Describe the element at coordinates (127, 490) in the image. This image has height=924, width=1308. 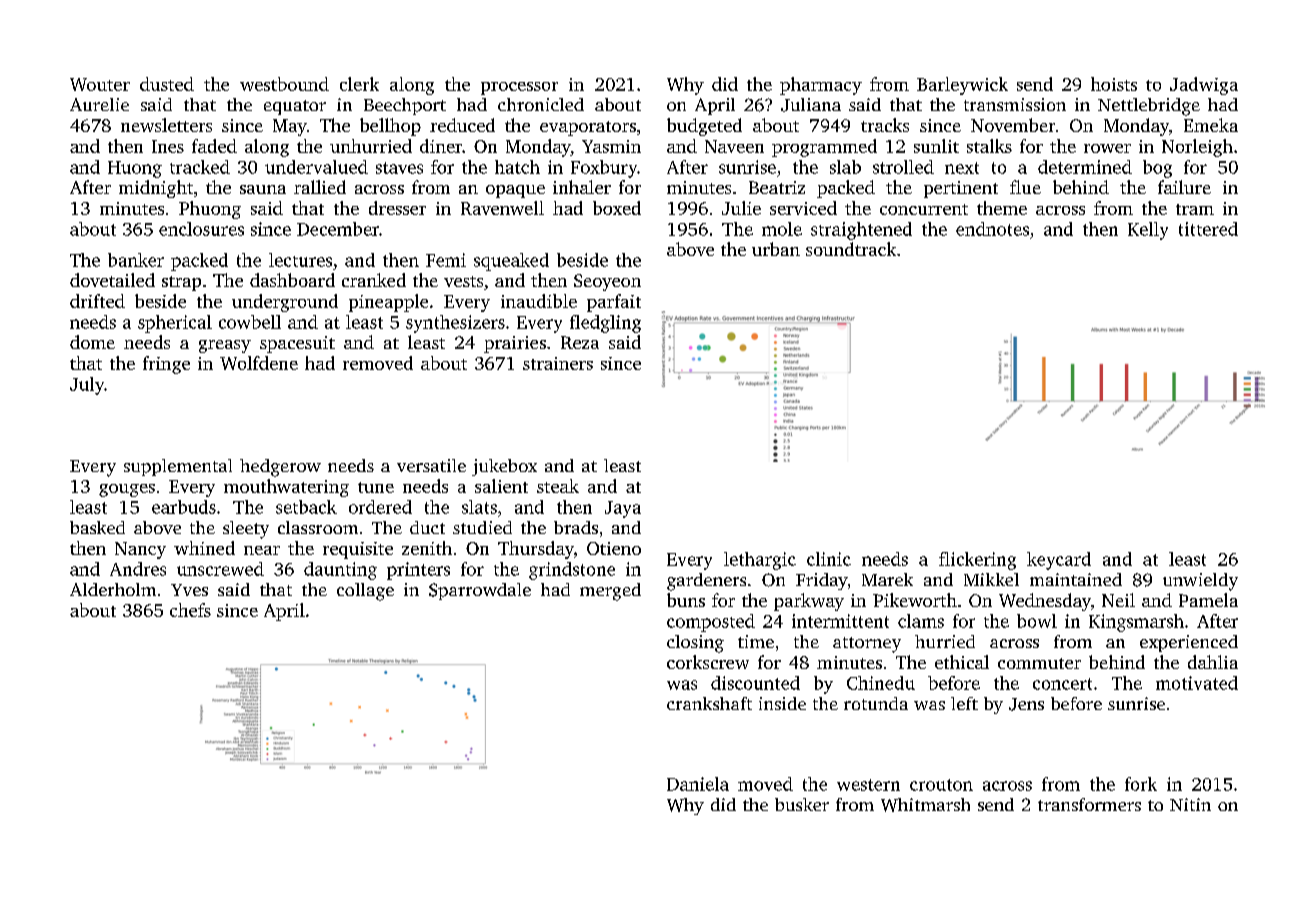
I see `gouges` at that location.
